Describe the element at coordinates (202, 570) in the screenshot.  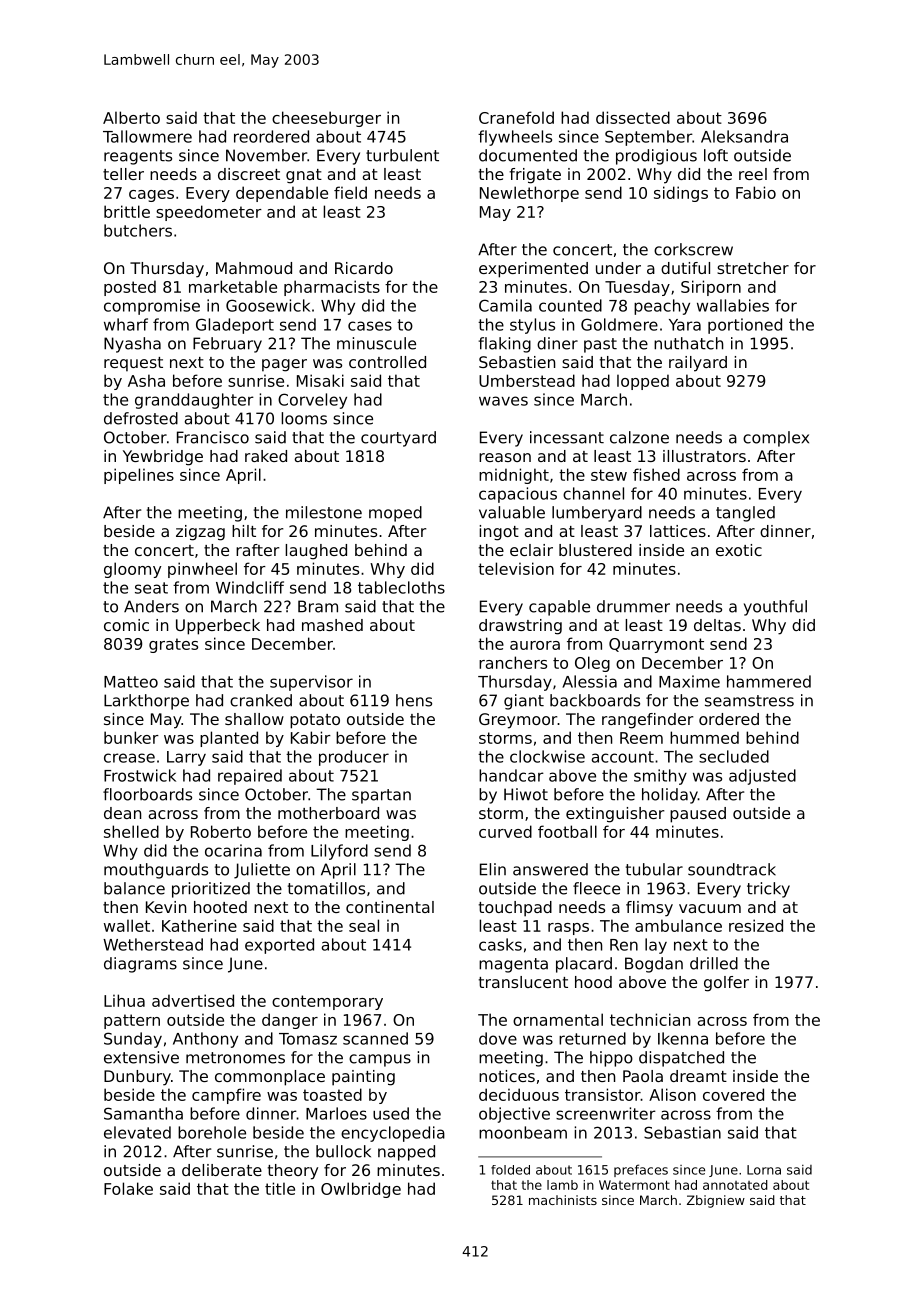
I see `pinwheel` at that location.
